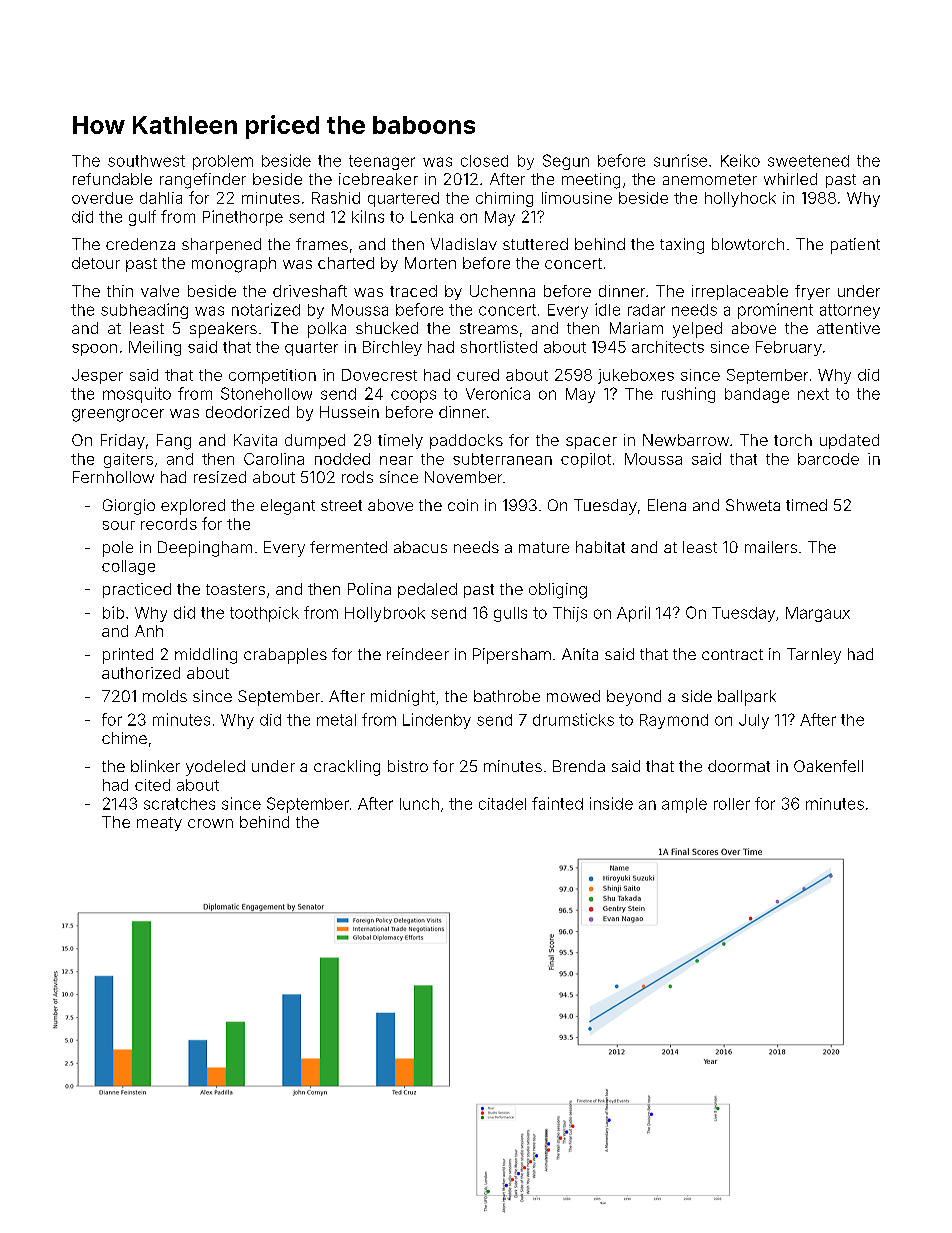 This document has width=952, height=1233. What do you see at coordinates (94, 350) in the document?
I see `spoon` at bounding box center [94, 350].
